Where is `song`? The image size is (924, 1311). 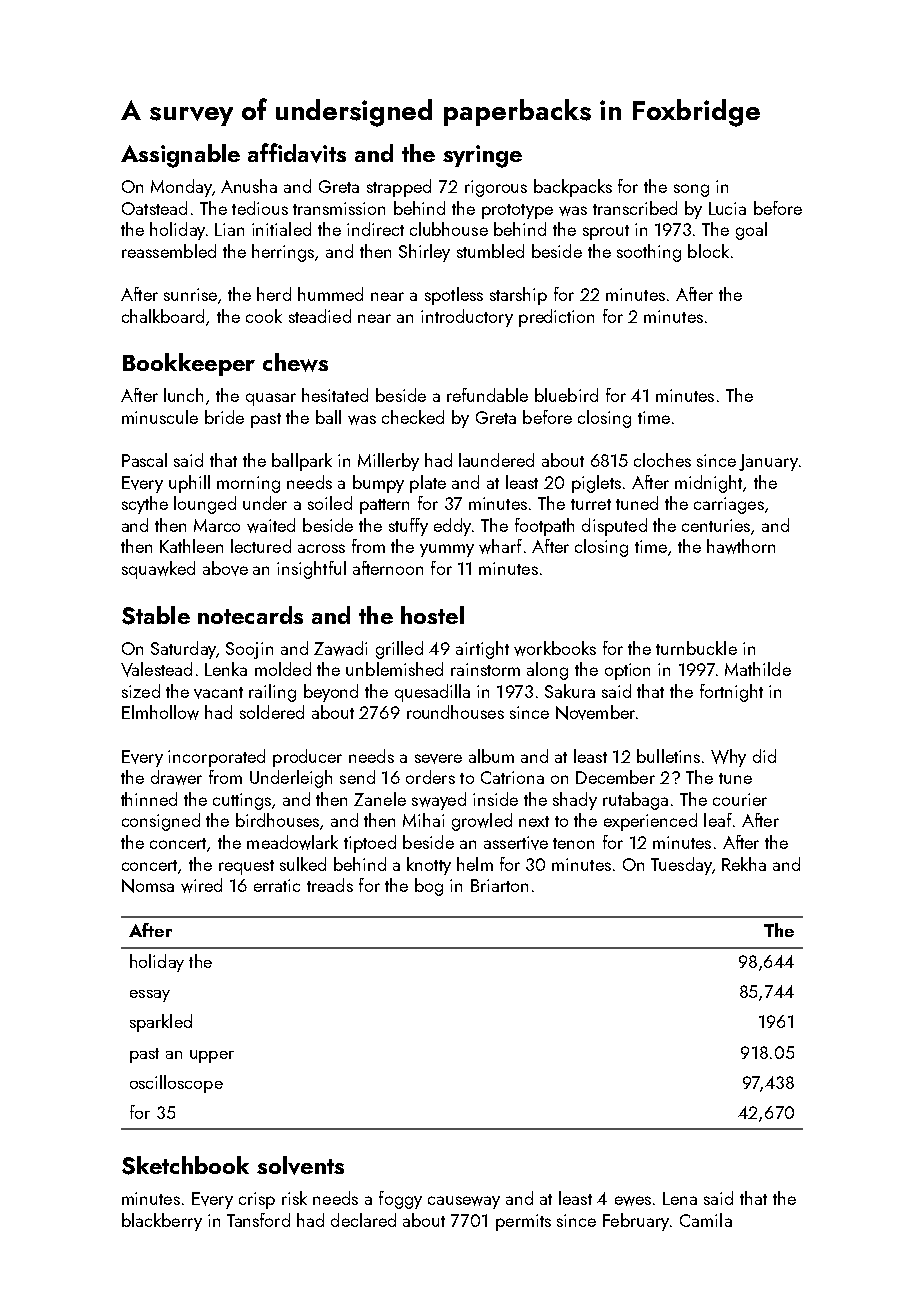 song is located at coordinates (691, 190).
